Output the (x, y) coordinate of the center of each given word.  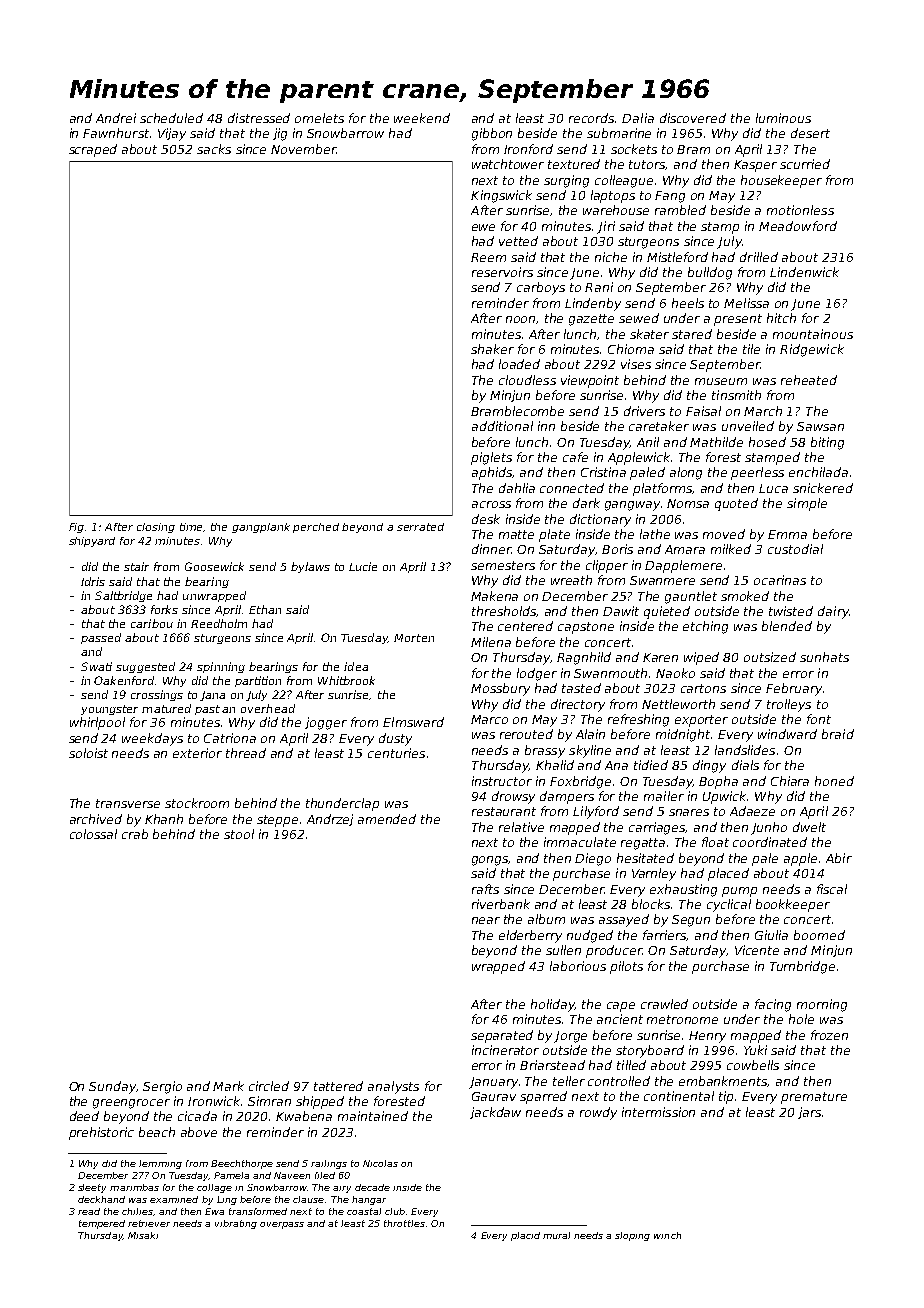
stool (239, 834)
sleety (92, 1188)
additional (502, 426)
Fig (76, 528)
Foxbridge (580, 782)
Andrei (116, 118)
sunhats (824, 657)
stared (692, 334)
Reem (488, 257)
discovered (693, 118)
